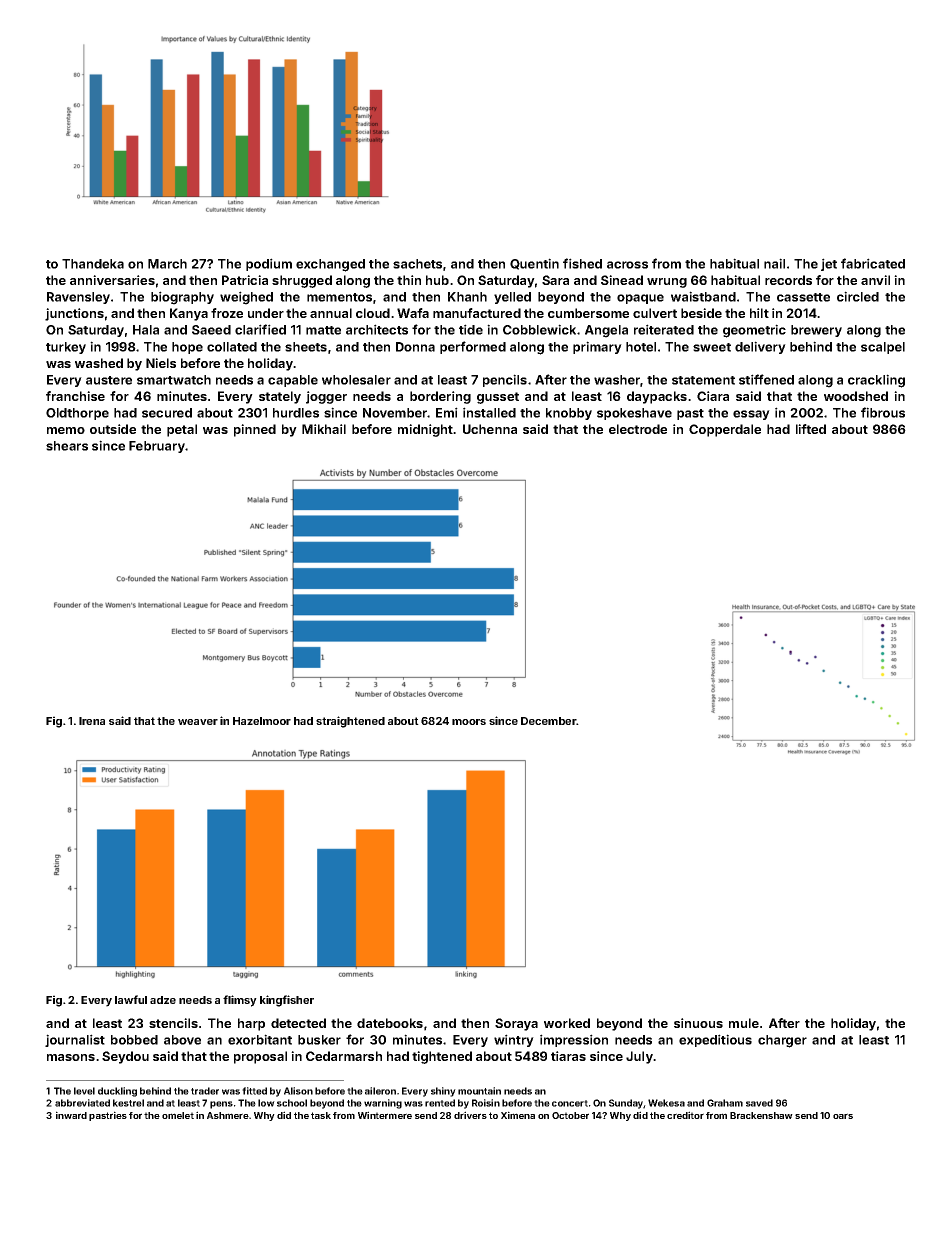 This screenshot has width=952, height=1233. Describe the element at coordinates (469, 722) in the screenshot. I see `moors` at that location.
